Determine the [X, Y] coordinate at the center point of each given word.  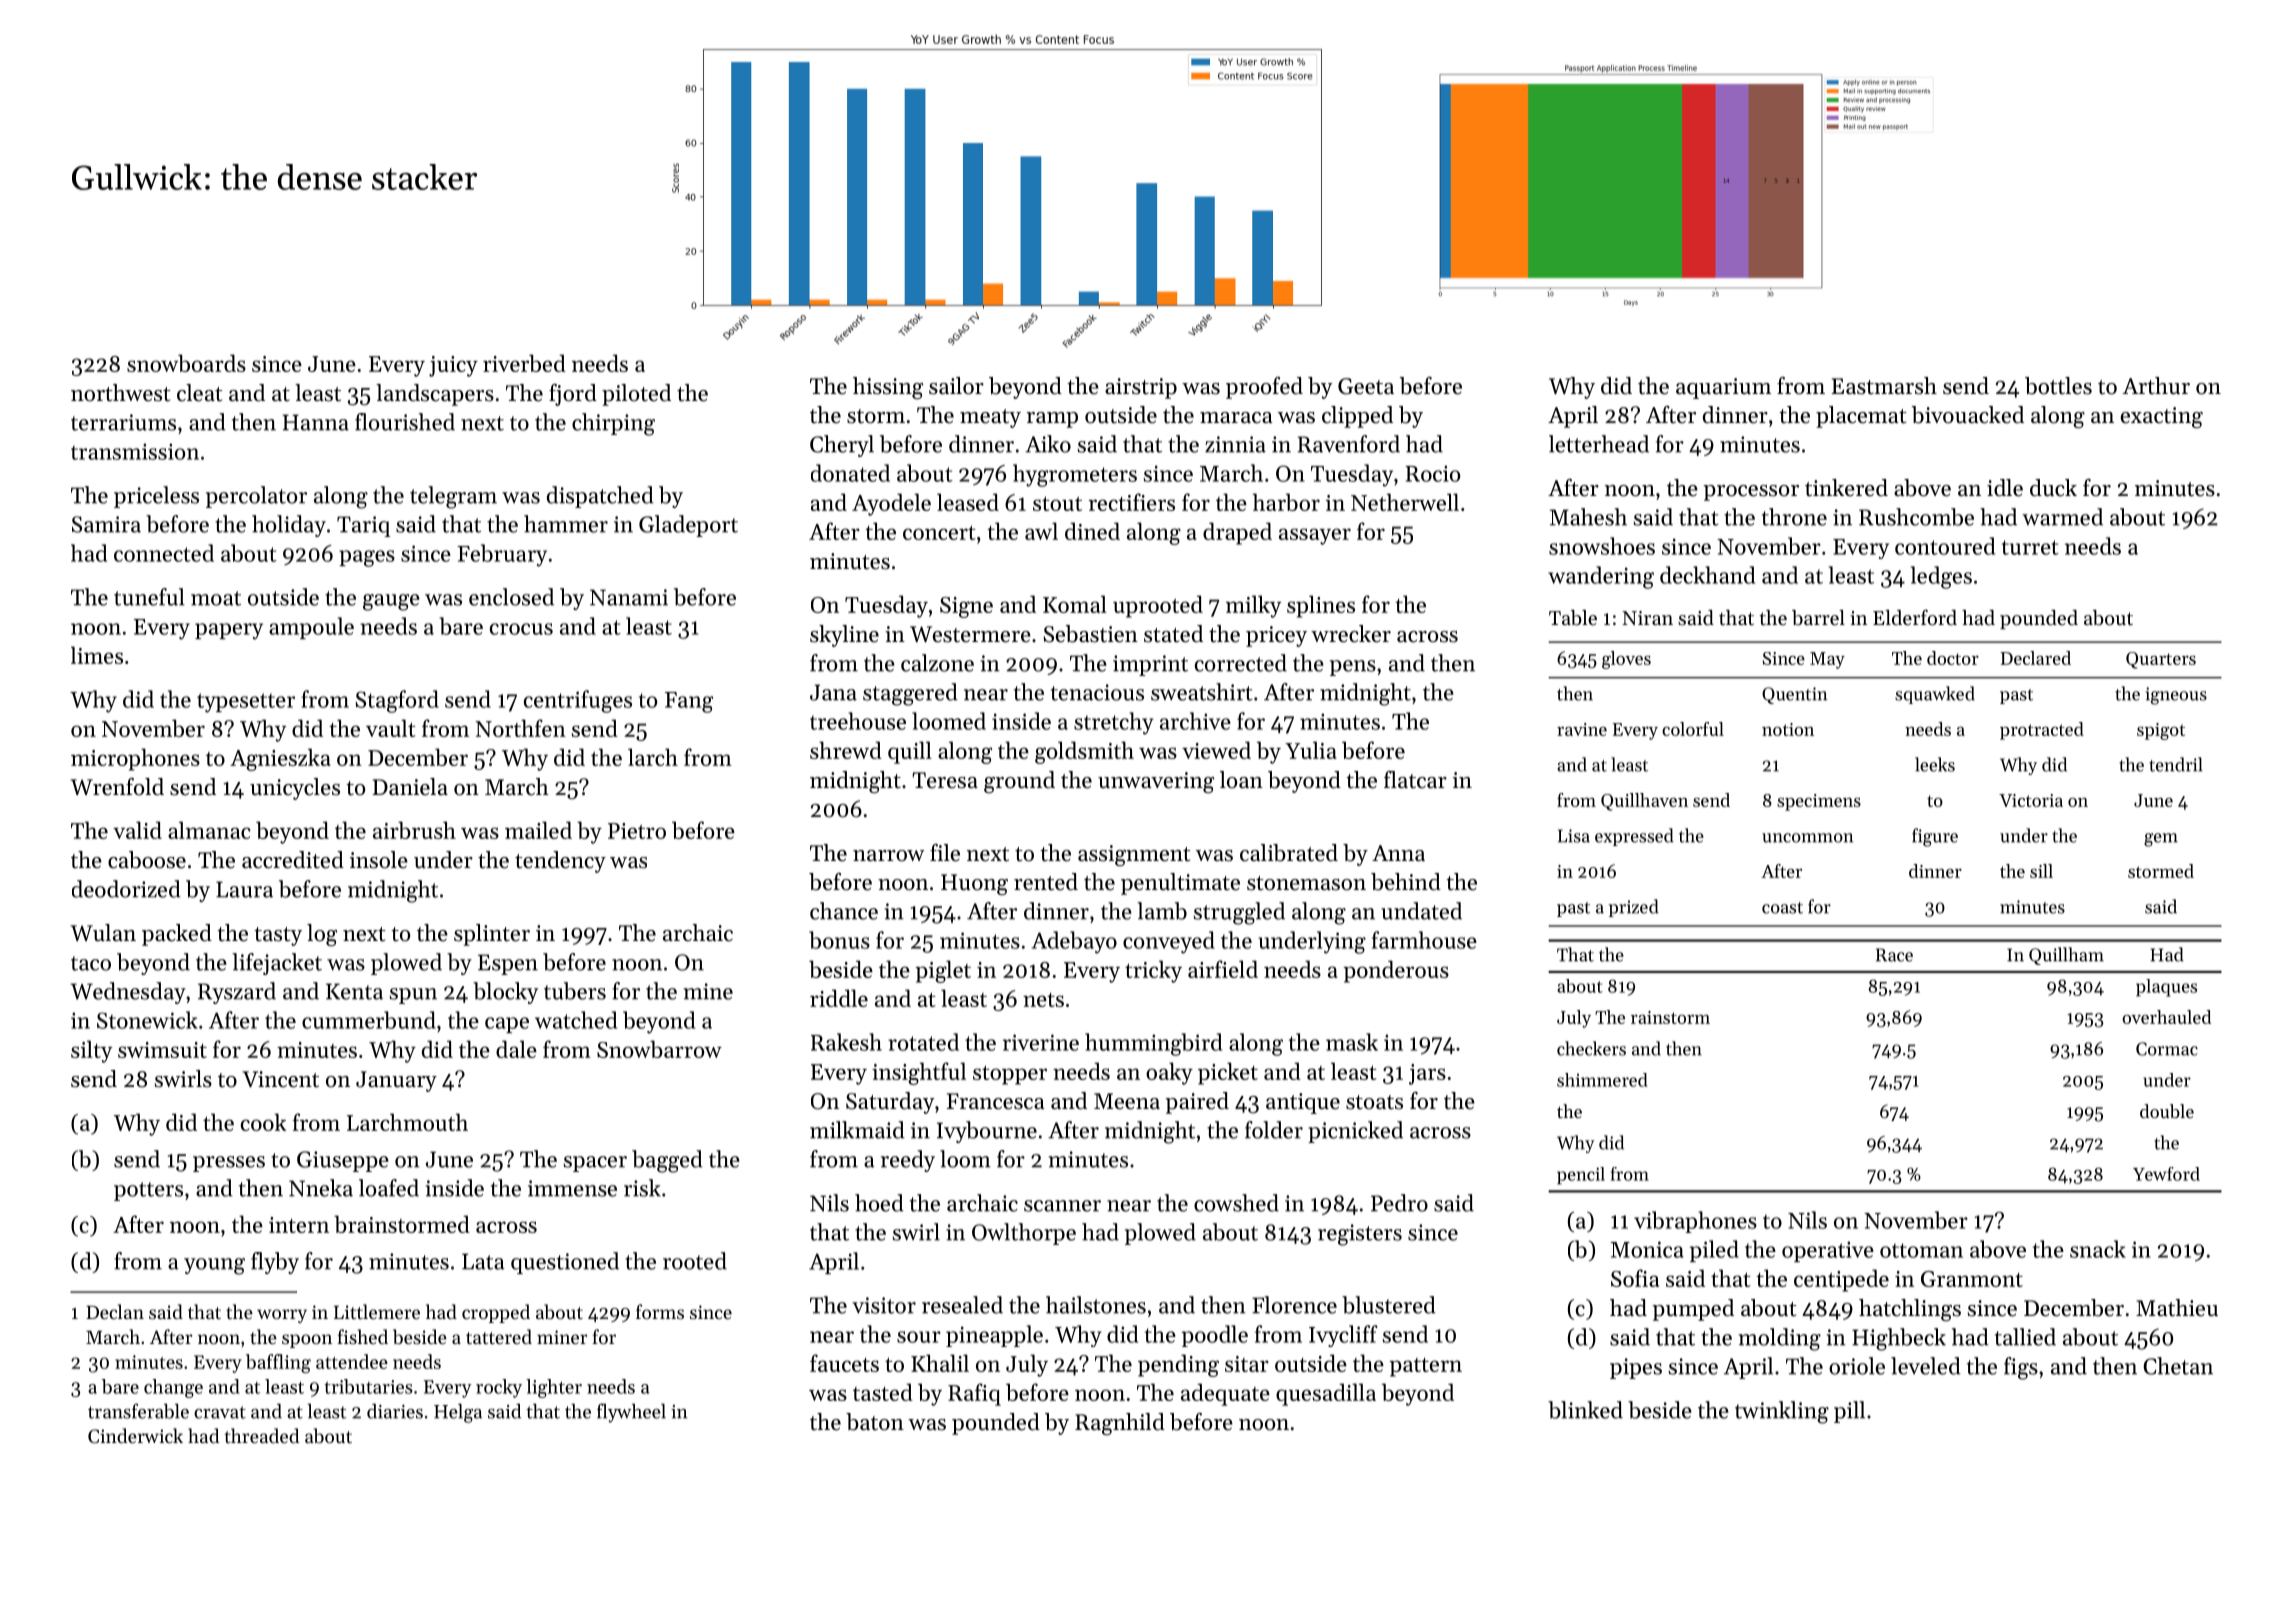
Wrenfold [117, 787]
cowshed [1236, 1203]
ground [1019, 782]
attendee [352, 1361]
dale [516, 1049]
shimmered [1602, 1080]
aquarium [1723, 388]
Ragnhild [1120, 1424]
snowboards [186, 363]
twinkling [1782, 1412]
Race [1894, 955]
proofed [1264, 388]
